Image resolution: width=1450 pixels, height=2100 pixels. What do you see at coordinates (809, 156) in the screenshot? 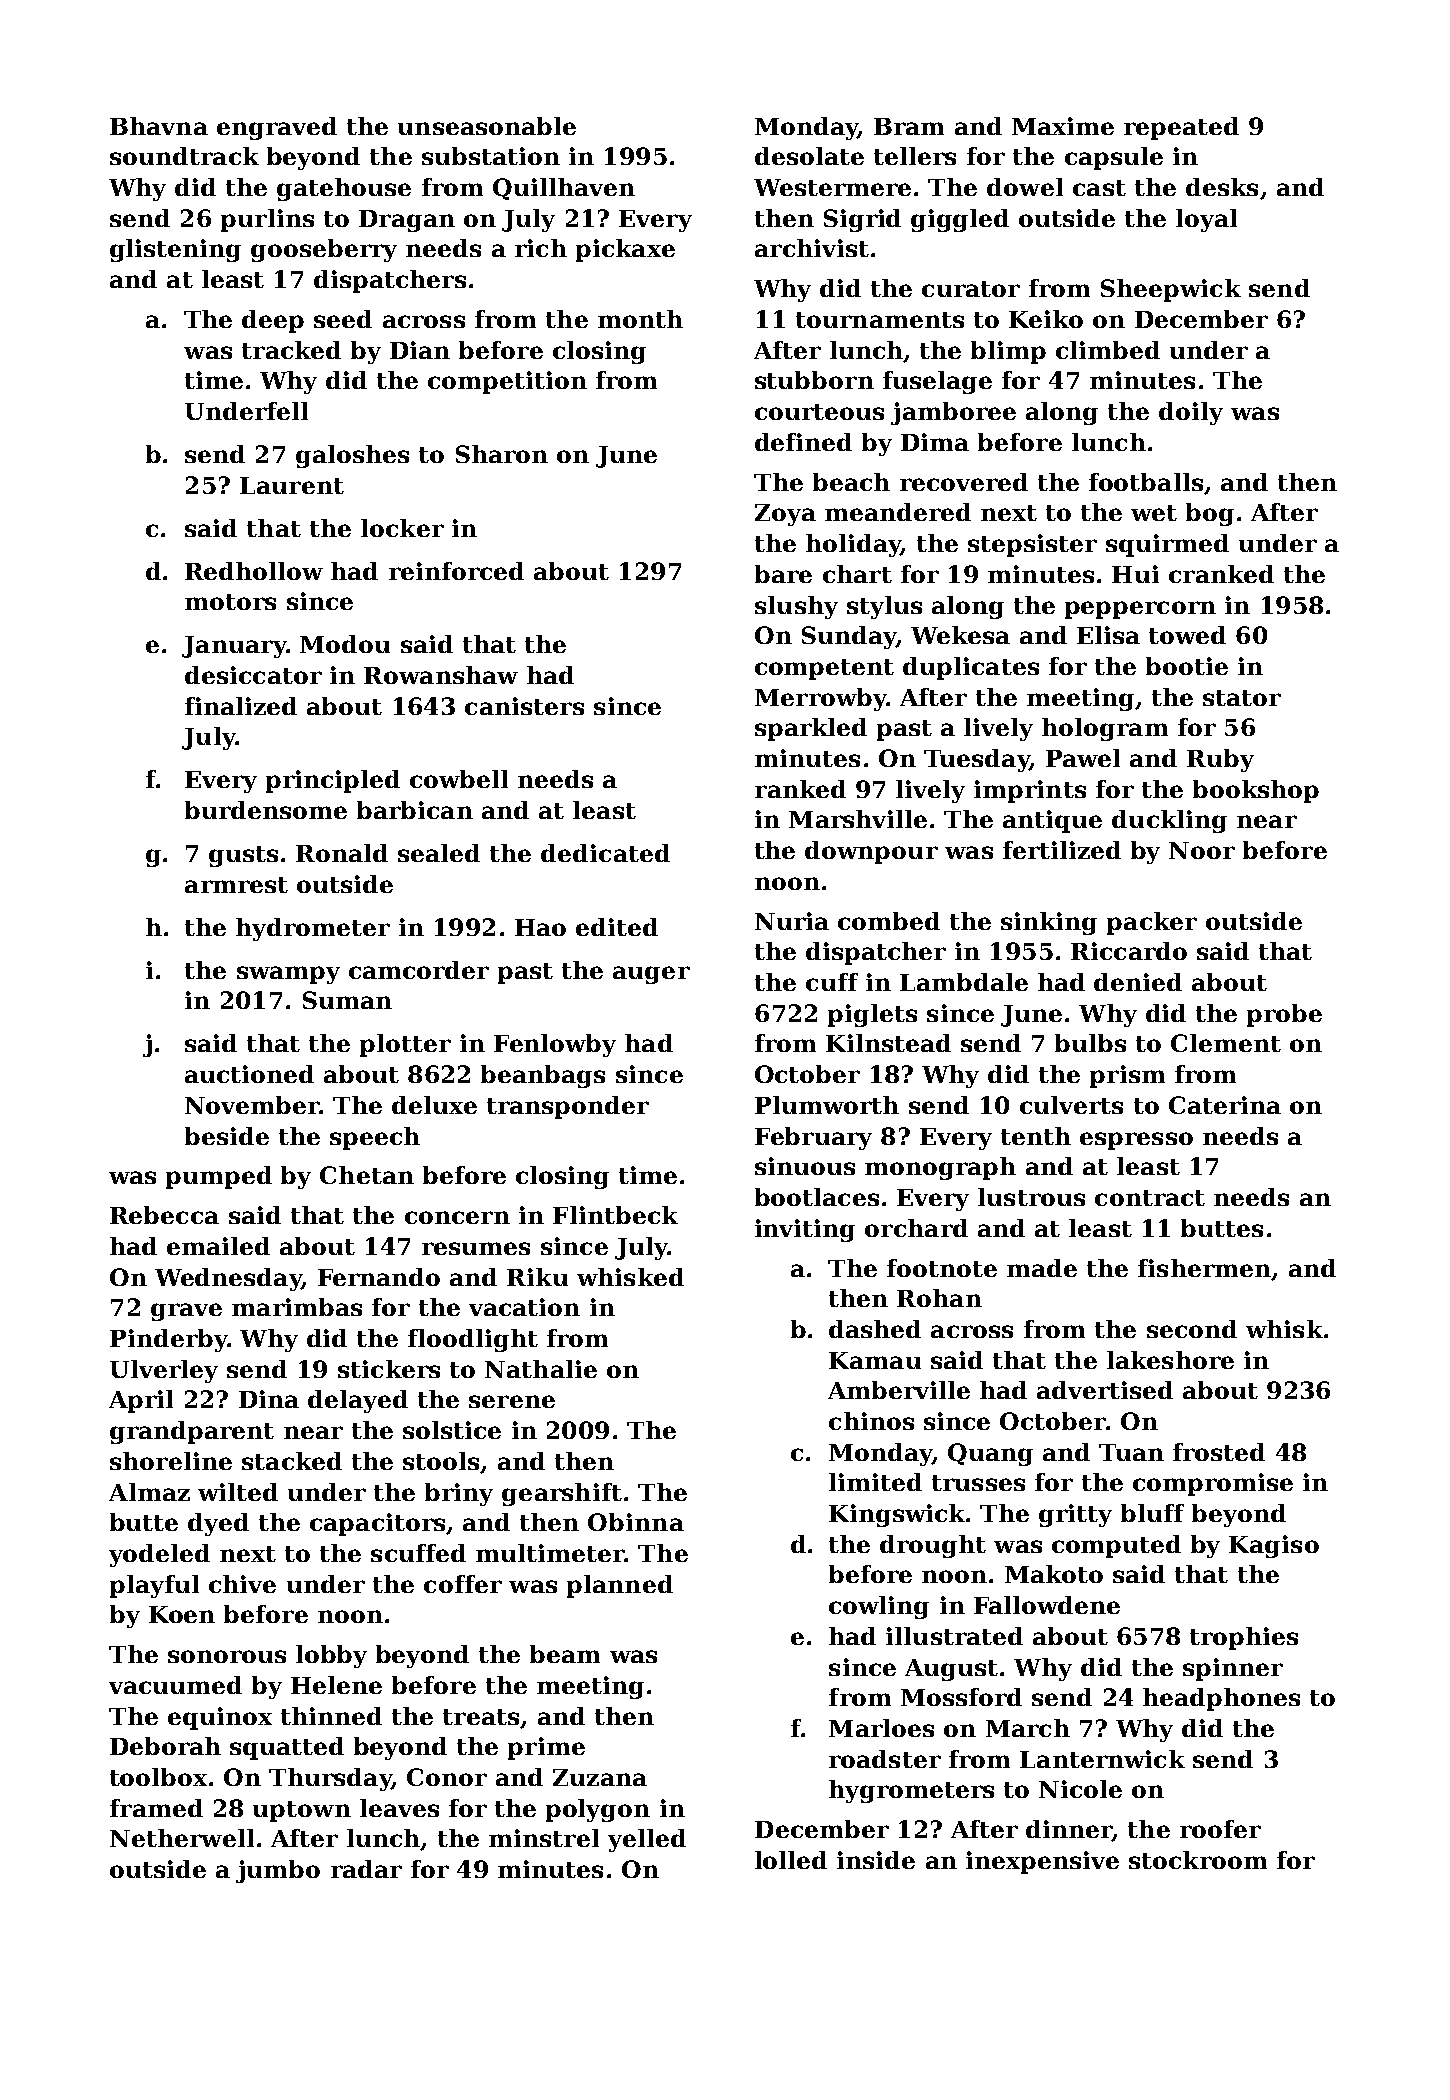
I see `desolate` at bounding box center [809, 156].
